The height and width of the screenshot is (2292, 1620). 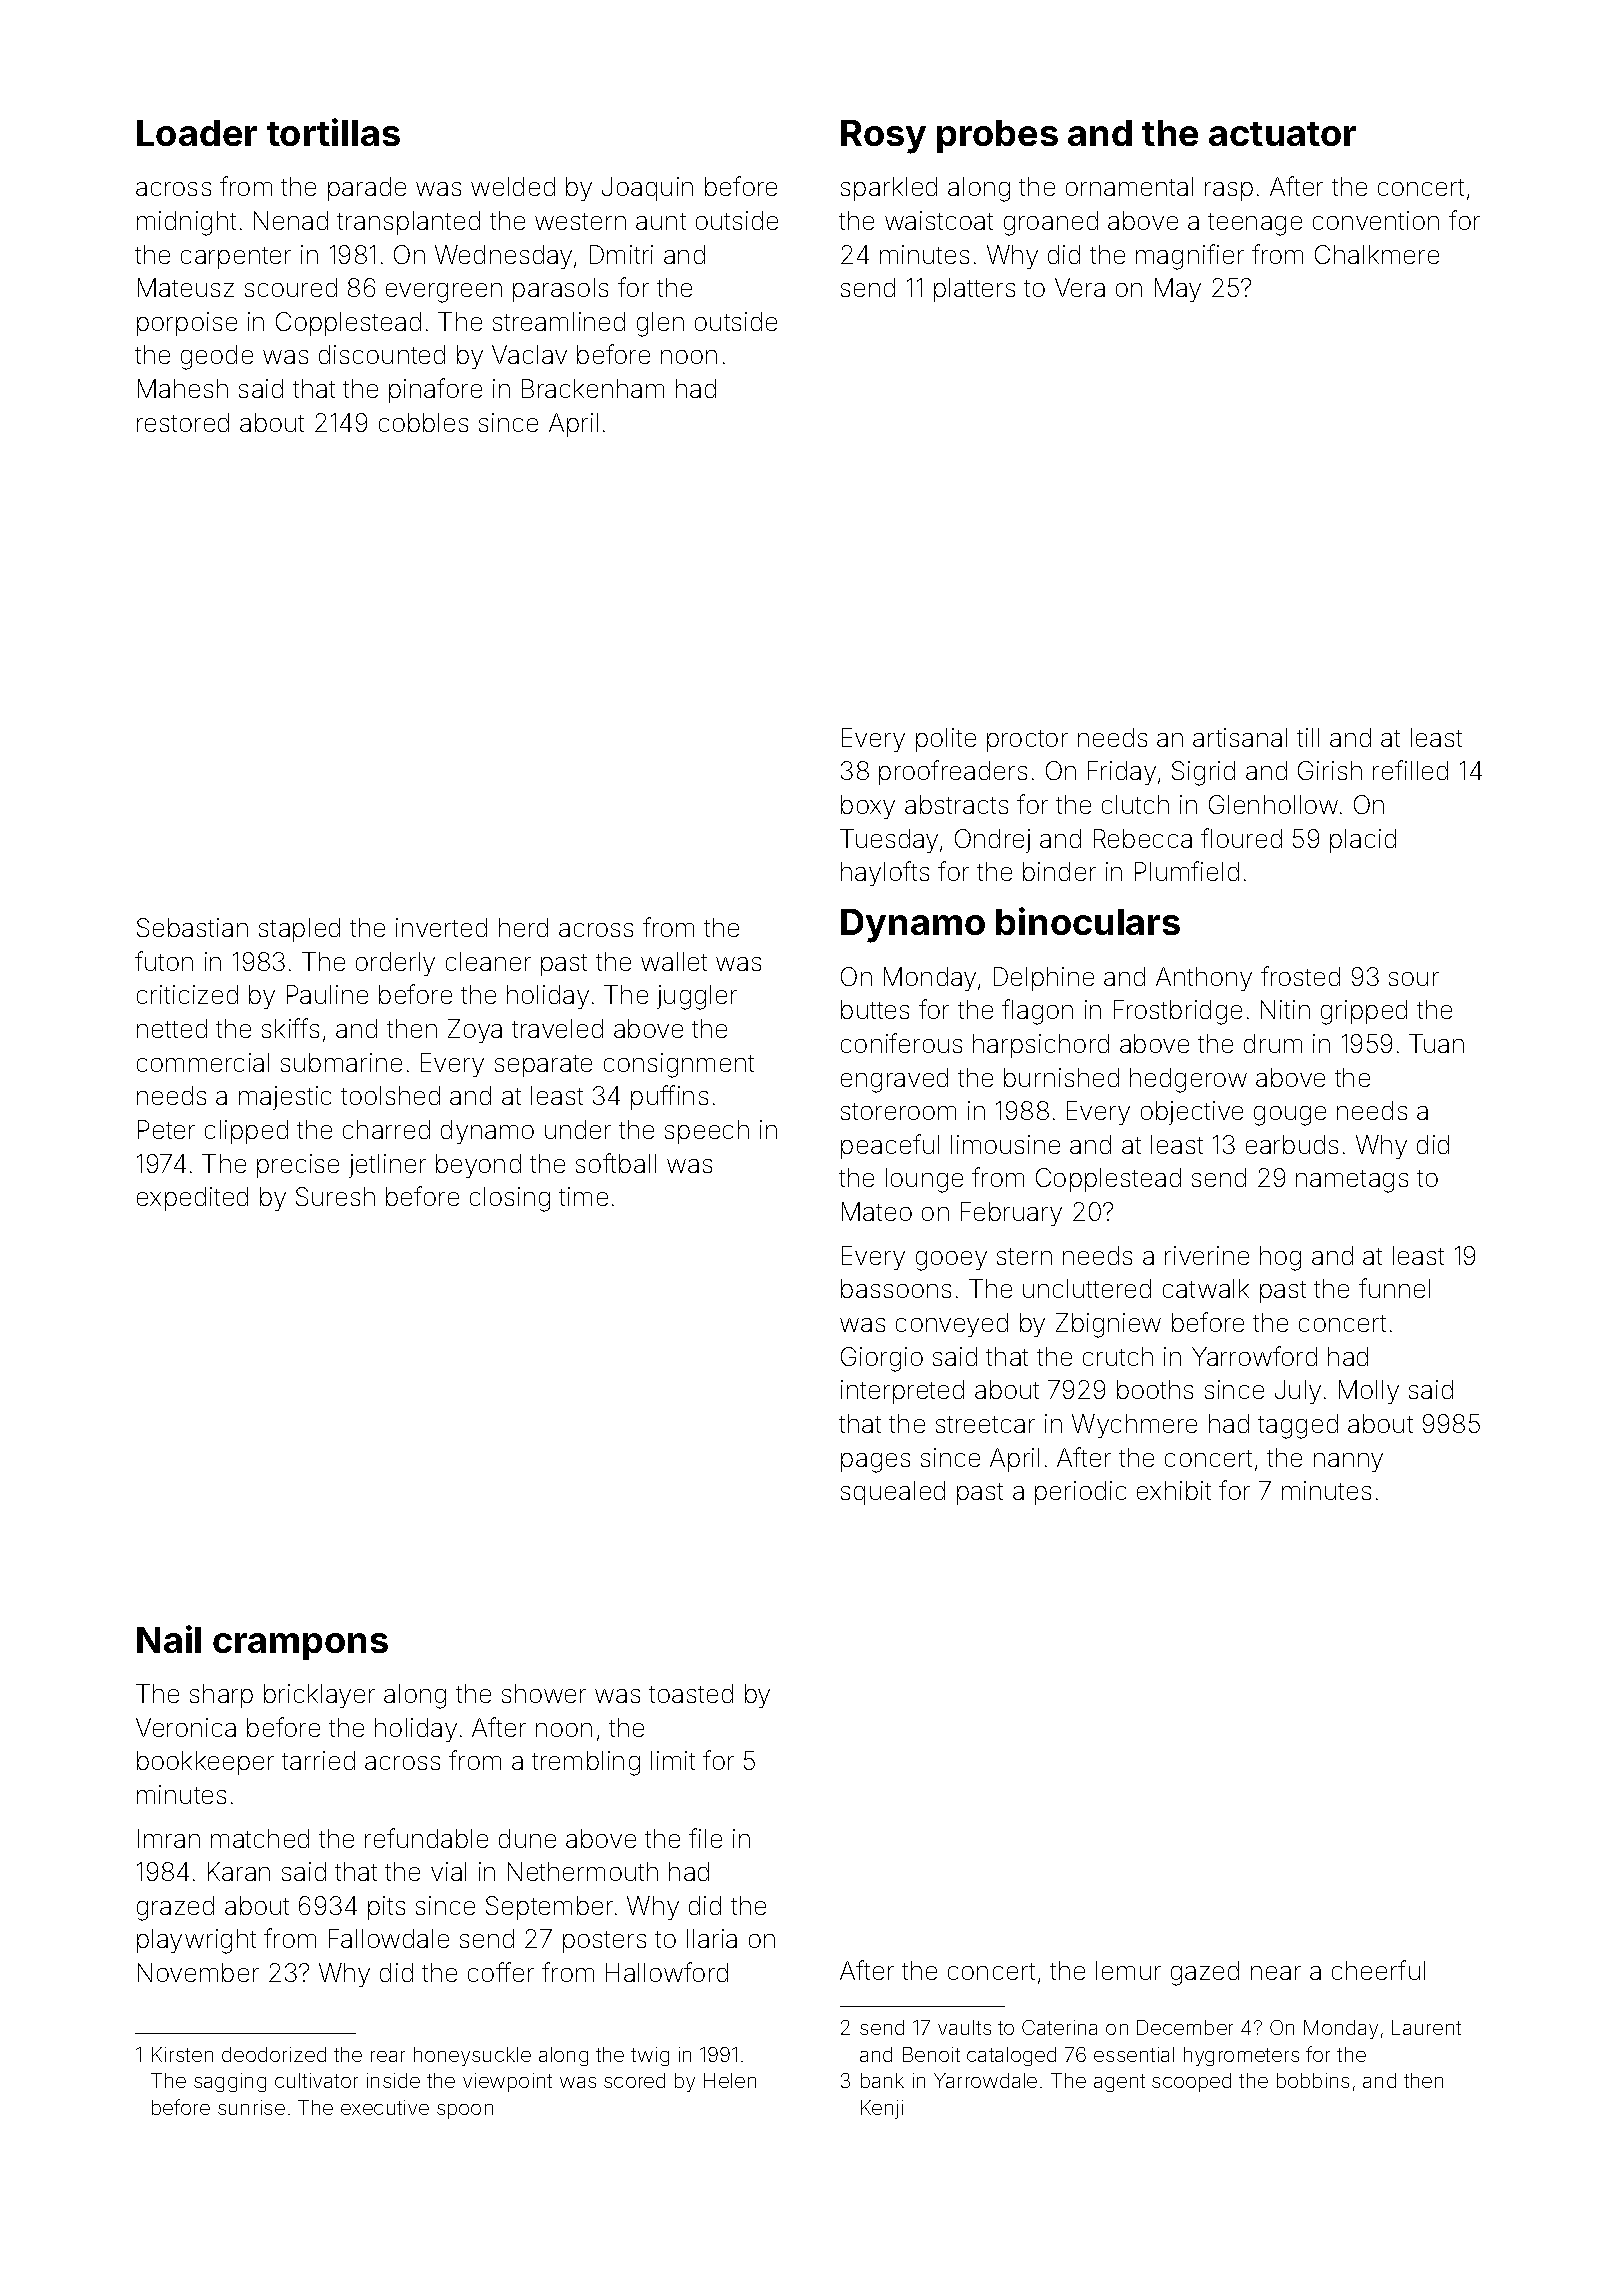 What do you see at coordinates (260, 1838) in the screenshot?
I see `matched` at bounding box center [260, 1838].
